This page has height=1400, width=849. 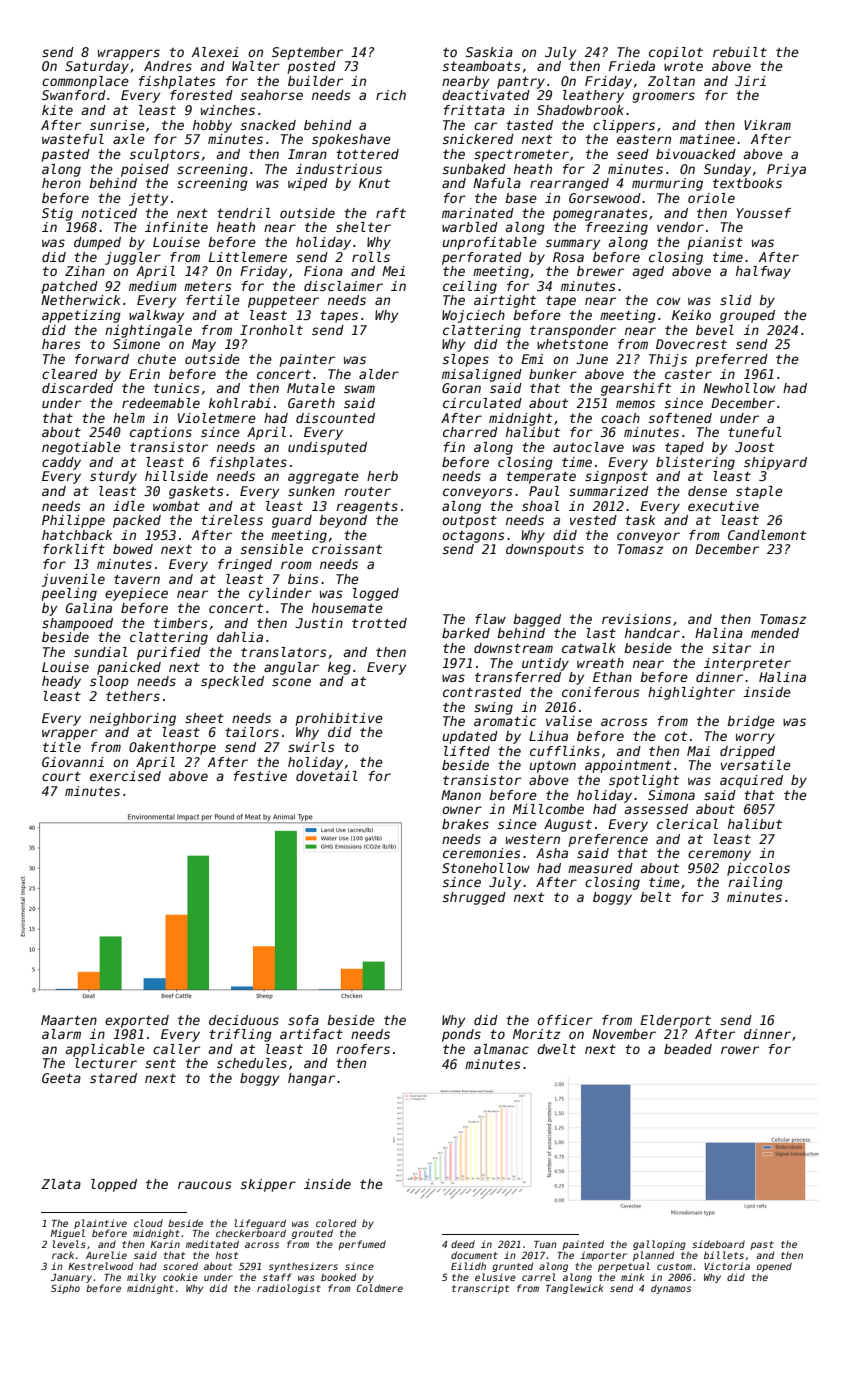 I want to click on Gareth, so click(x=311, y=403).
